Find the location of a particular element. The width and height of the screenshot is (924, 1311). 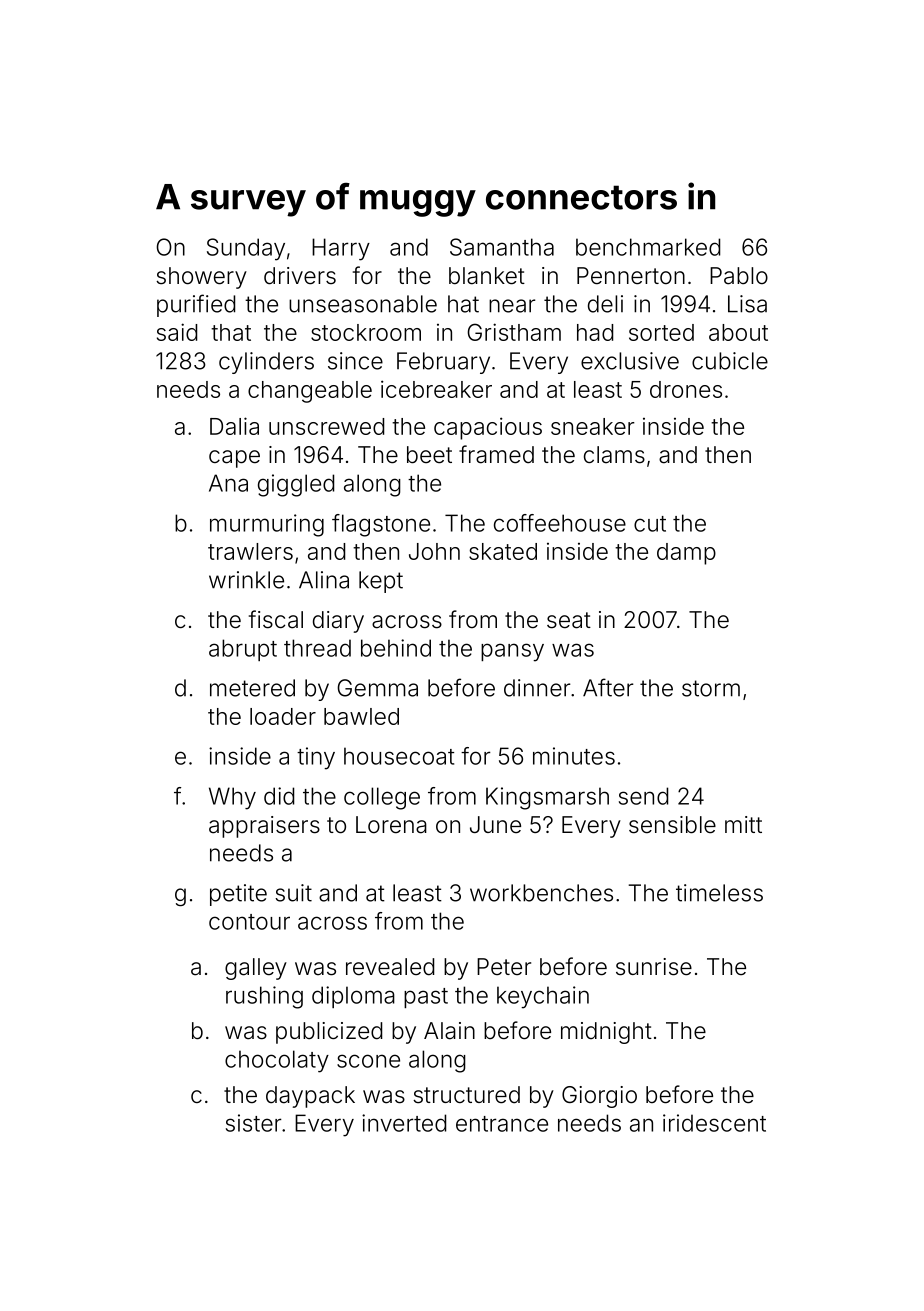

about is located at coordinates (738, 332).
